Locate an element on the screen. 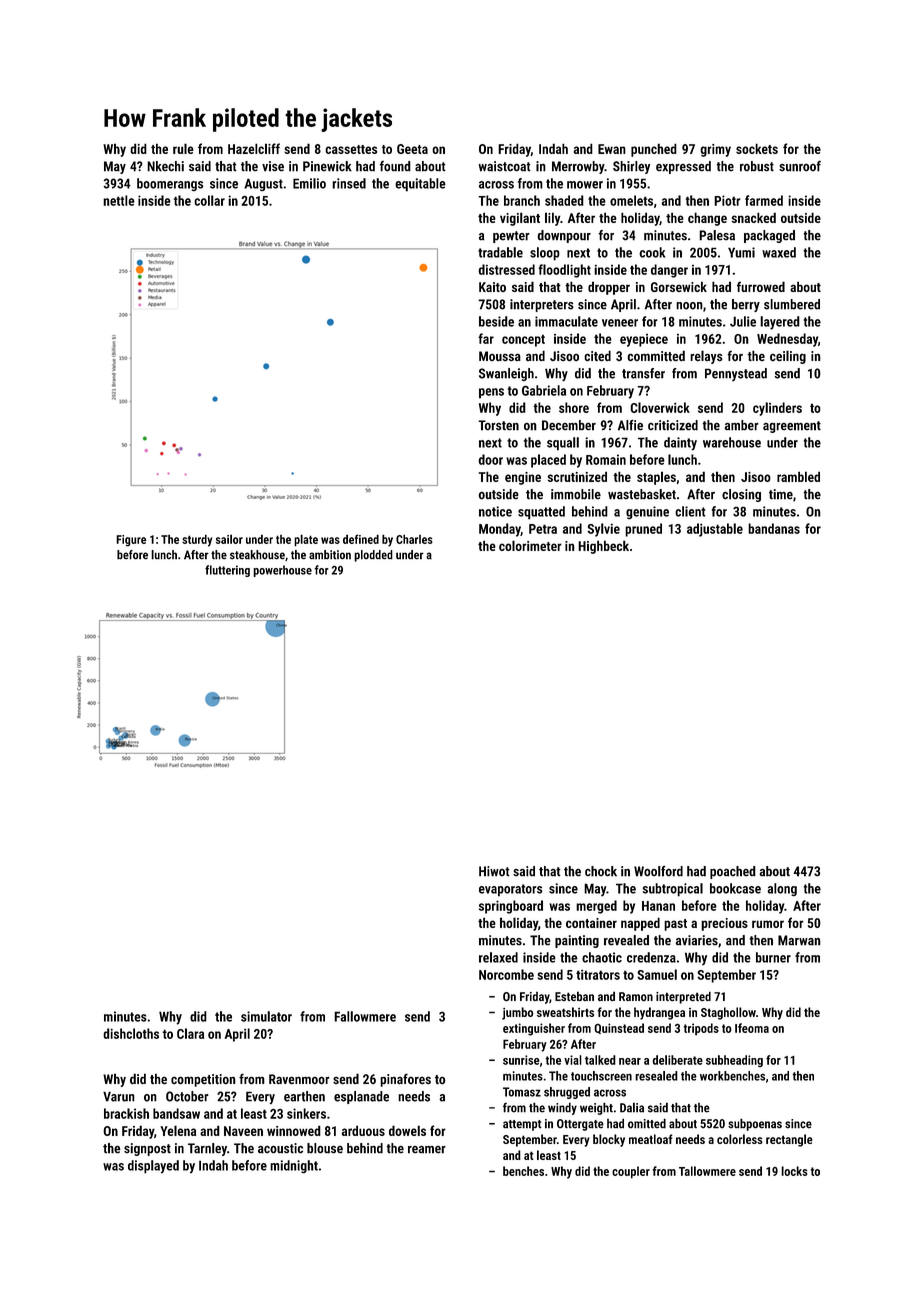 Image resolution: width=924 pixels, height=1308 pixels. plodded is located at coordinates (373, 556).
